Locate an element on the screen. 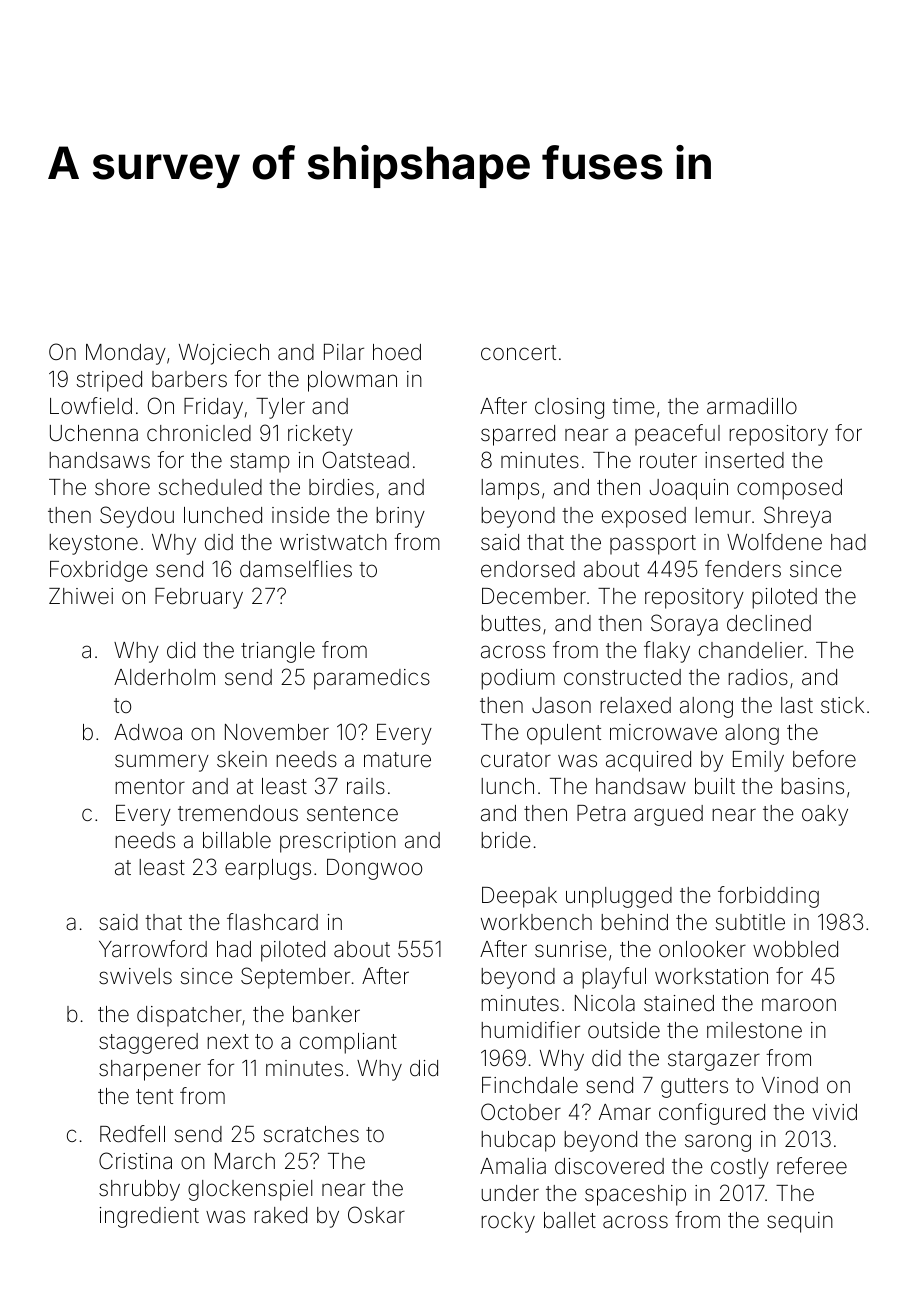 This screenshot has height=1314, width=924. mentor is located at coordinates (150, 787).
